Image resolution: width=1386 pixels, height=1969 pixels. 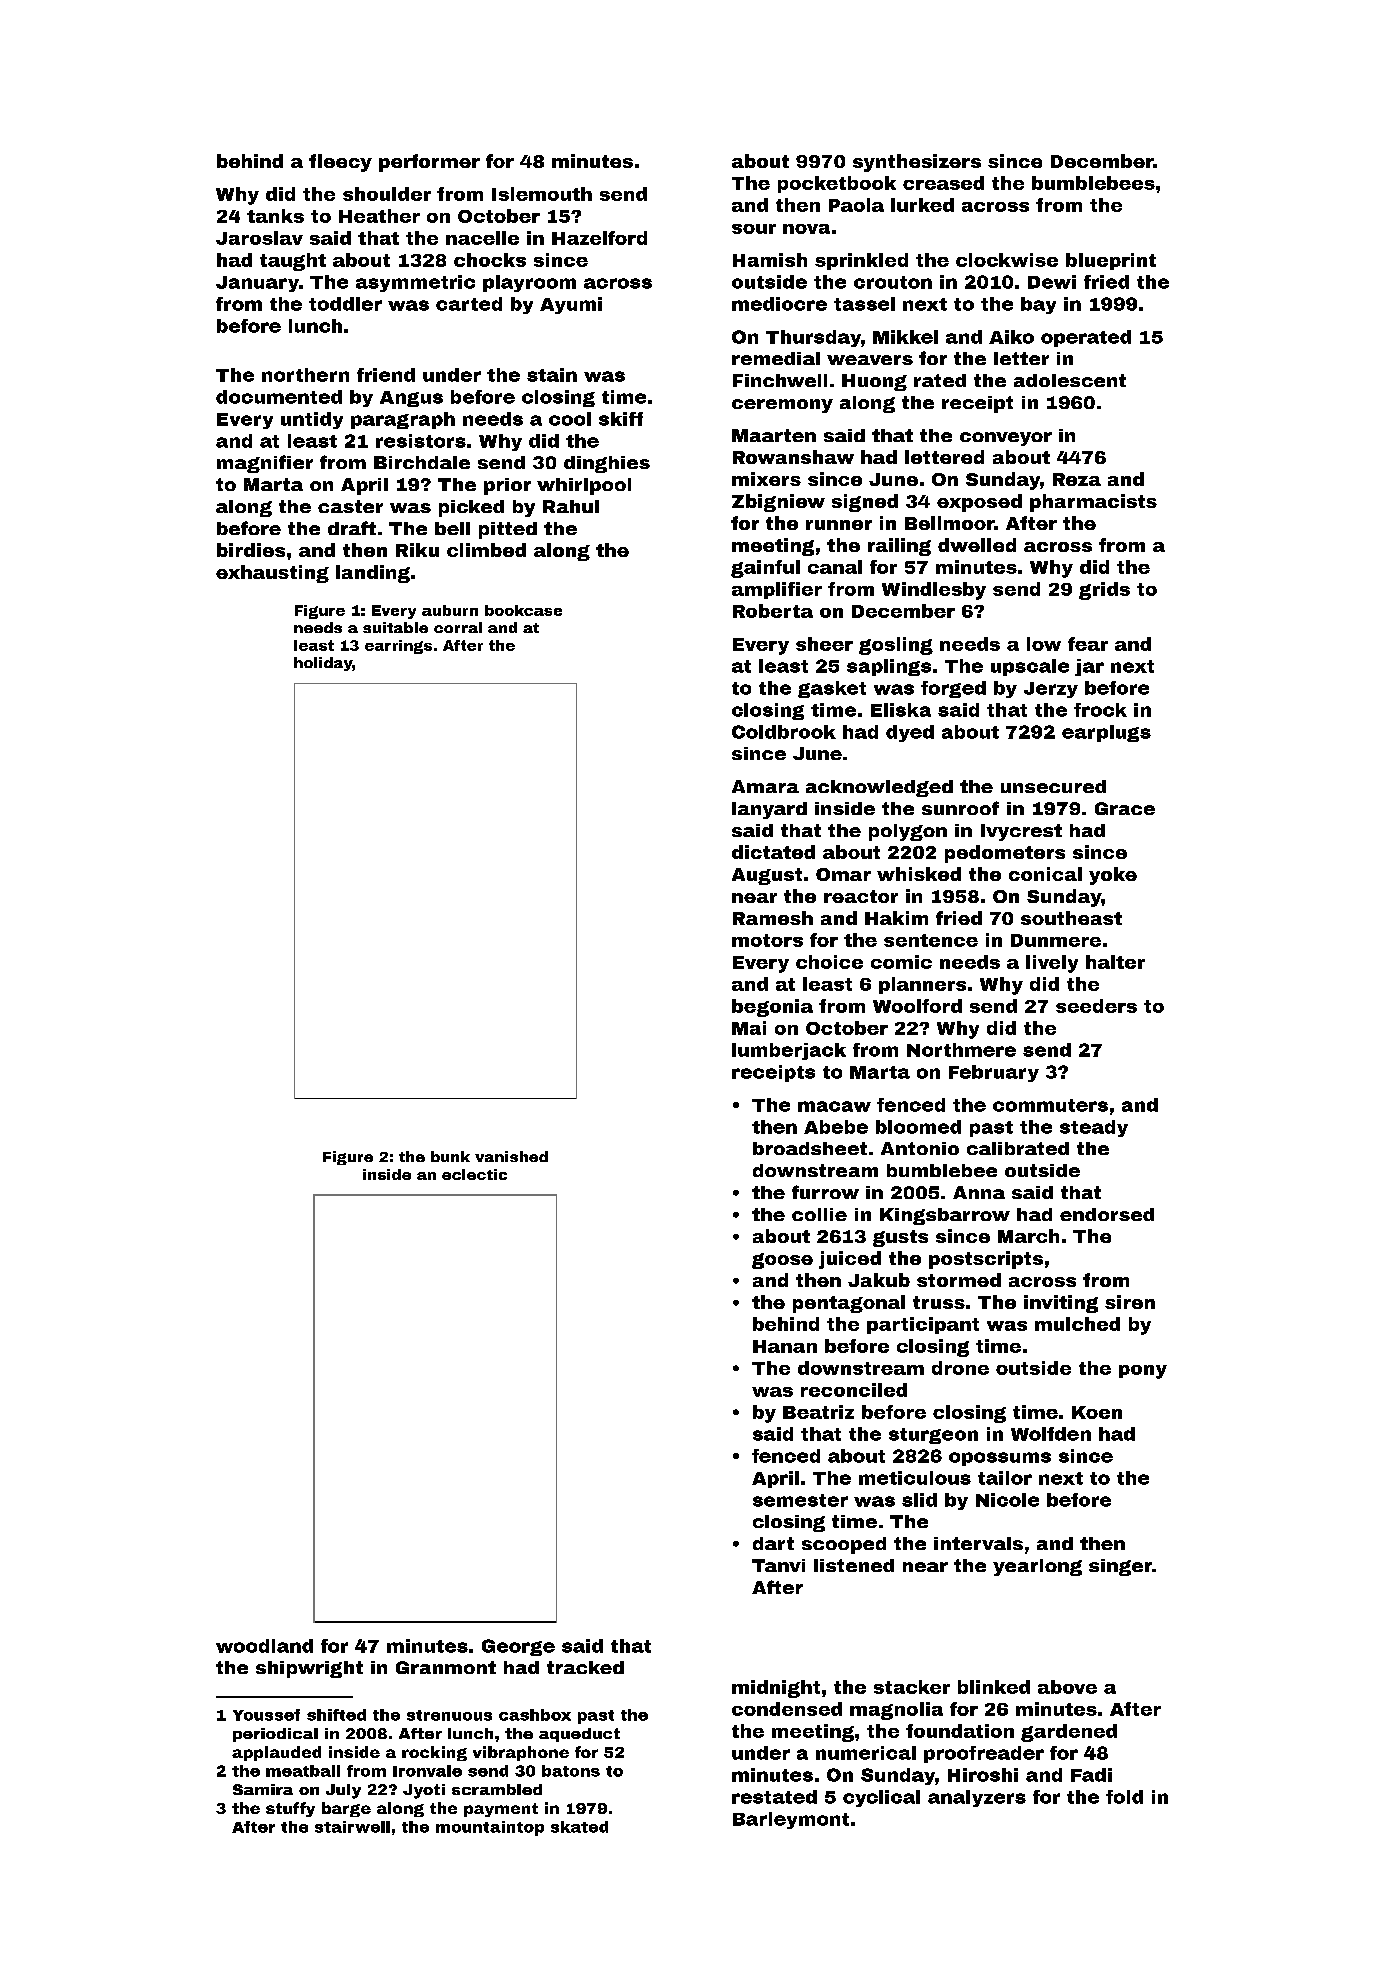 What do you see at coordinates (266, 1715) in the document?
I see `Youssef` at bounding box center [266, 1715].
